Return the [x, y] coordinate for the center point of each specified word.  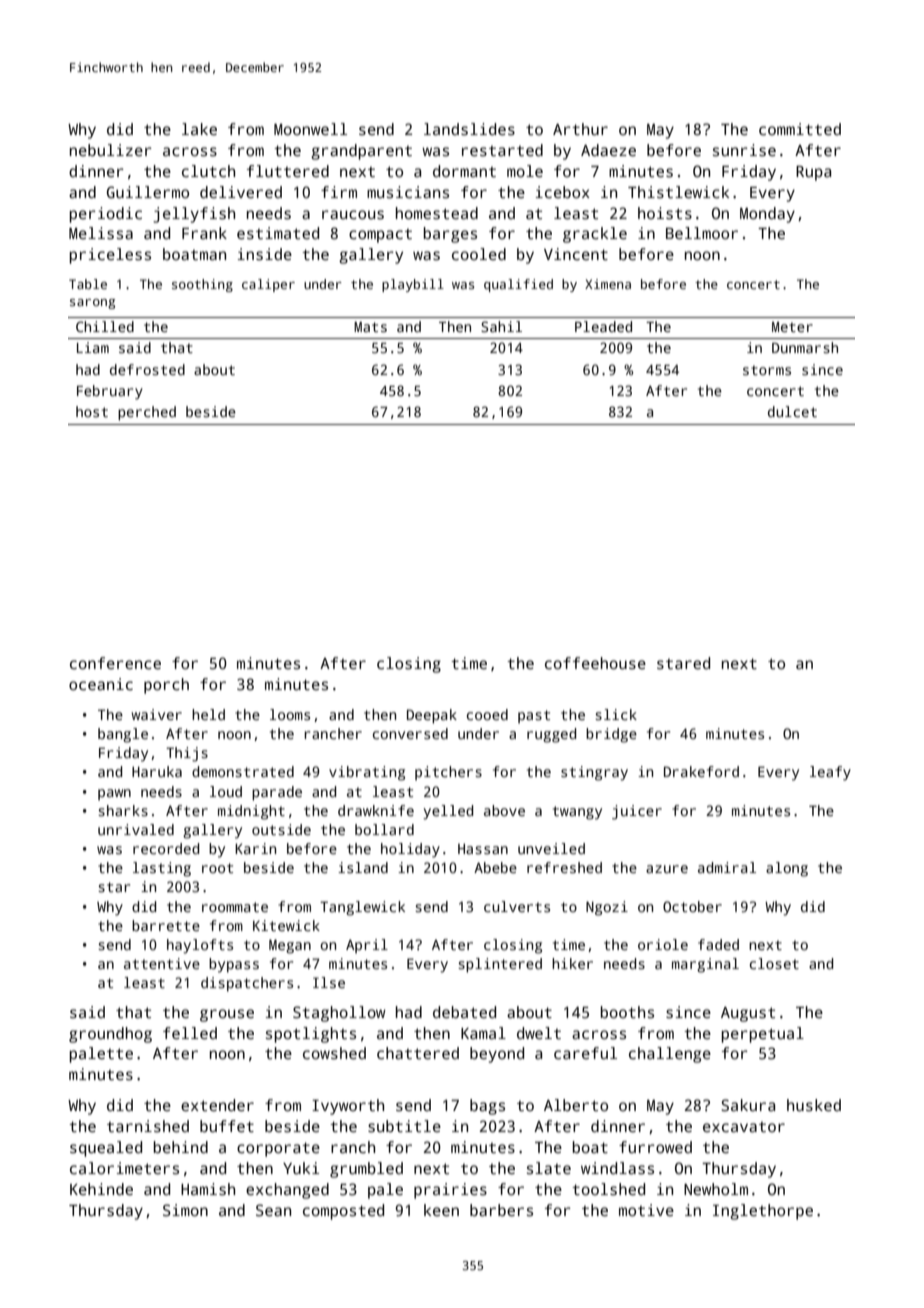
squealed [106, 1149]
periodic [106, 215]
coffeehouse [595, 663]
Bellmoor [702, 233]
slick [616, 714]
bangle [123, 735]
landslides [469, 129]
